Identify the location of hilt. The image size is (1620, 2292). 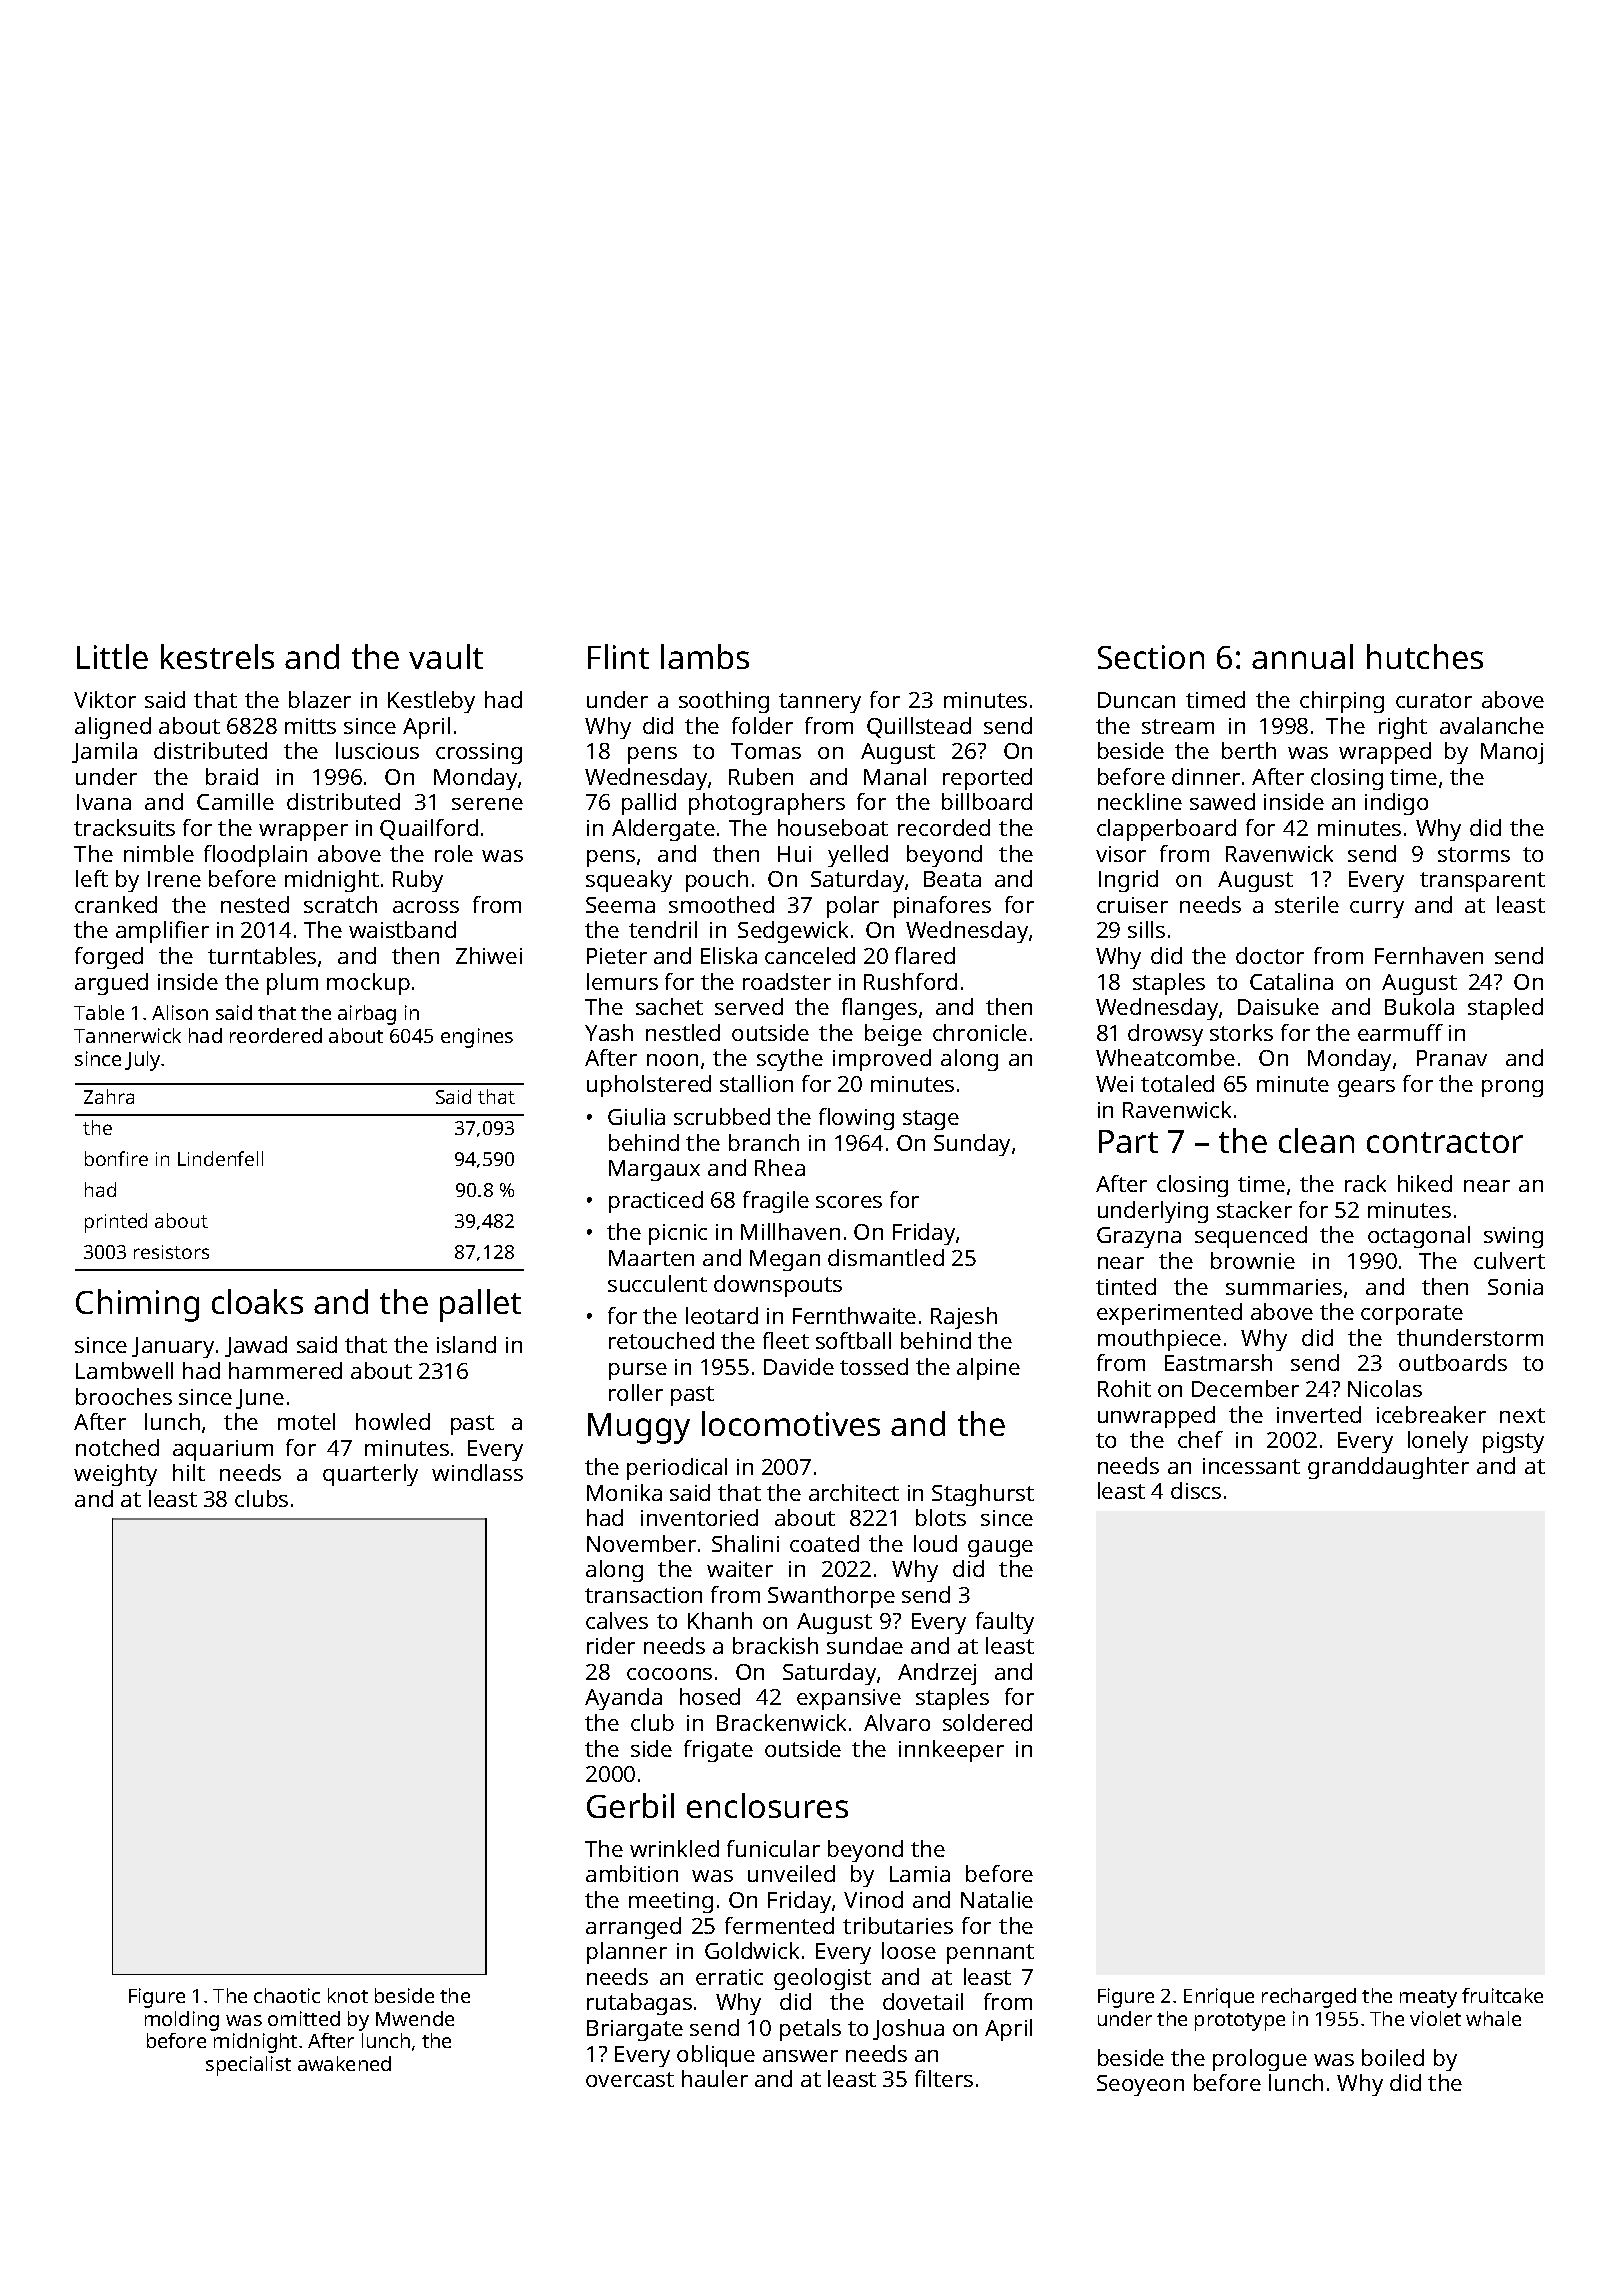
(189, 1472).
